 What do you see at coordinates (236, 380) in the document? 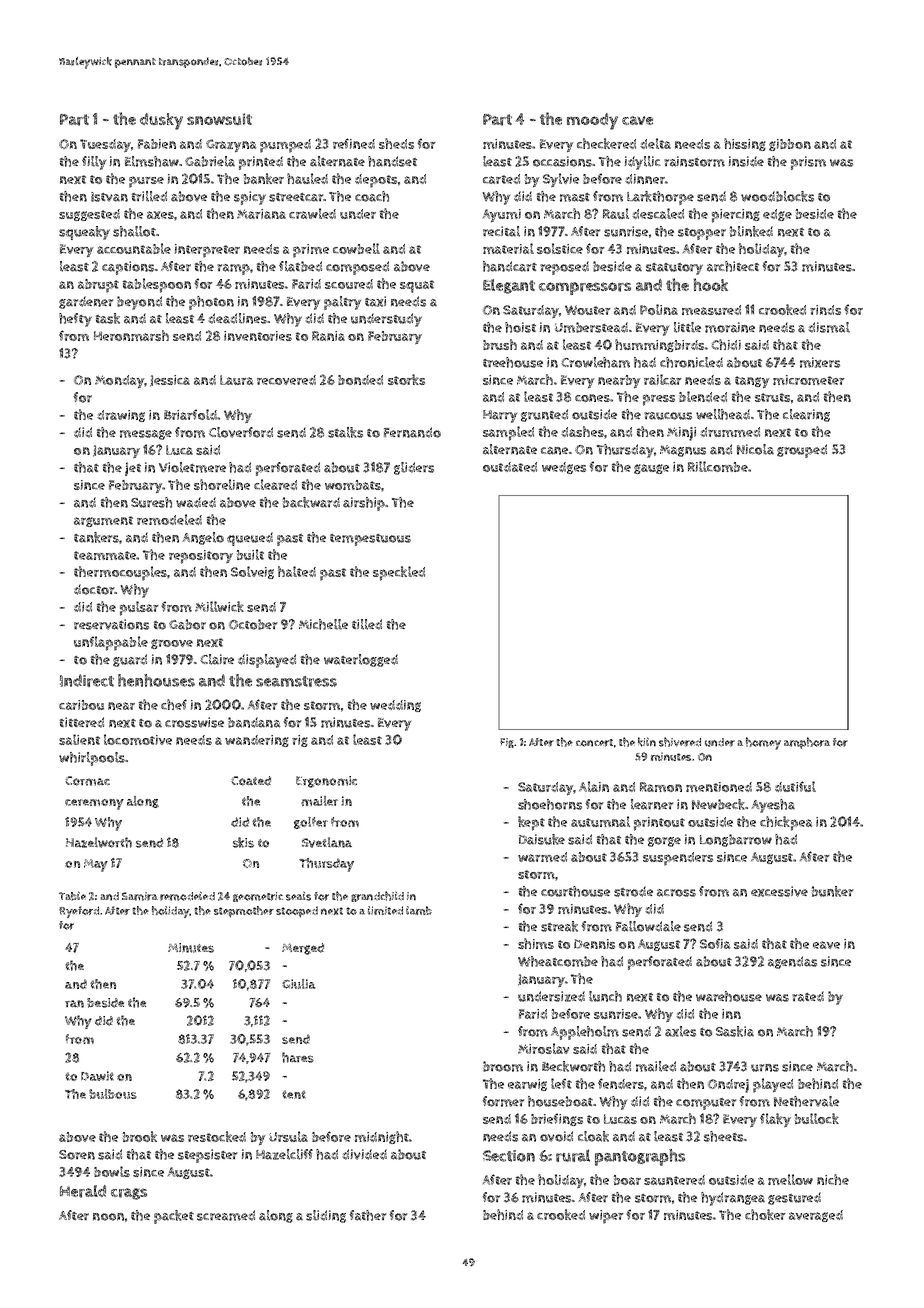
I see `Laura` at bounding box center [236, 380].
